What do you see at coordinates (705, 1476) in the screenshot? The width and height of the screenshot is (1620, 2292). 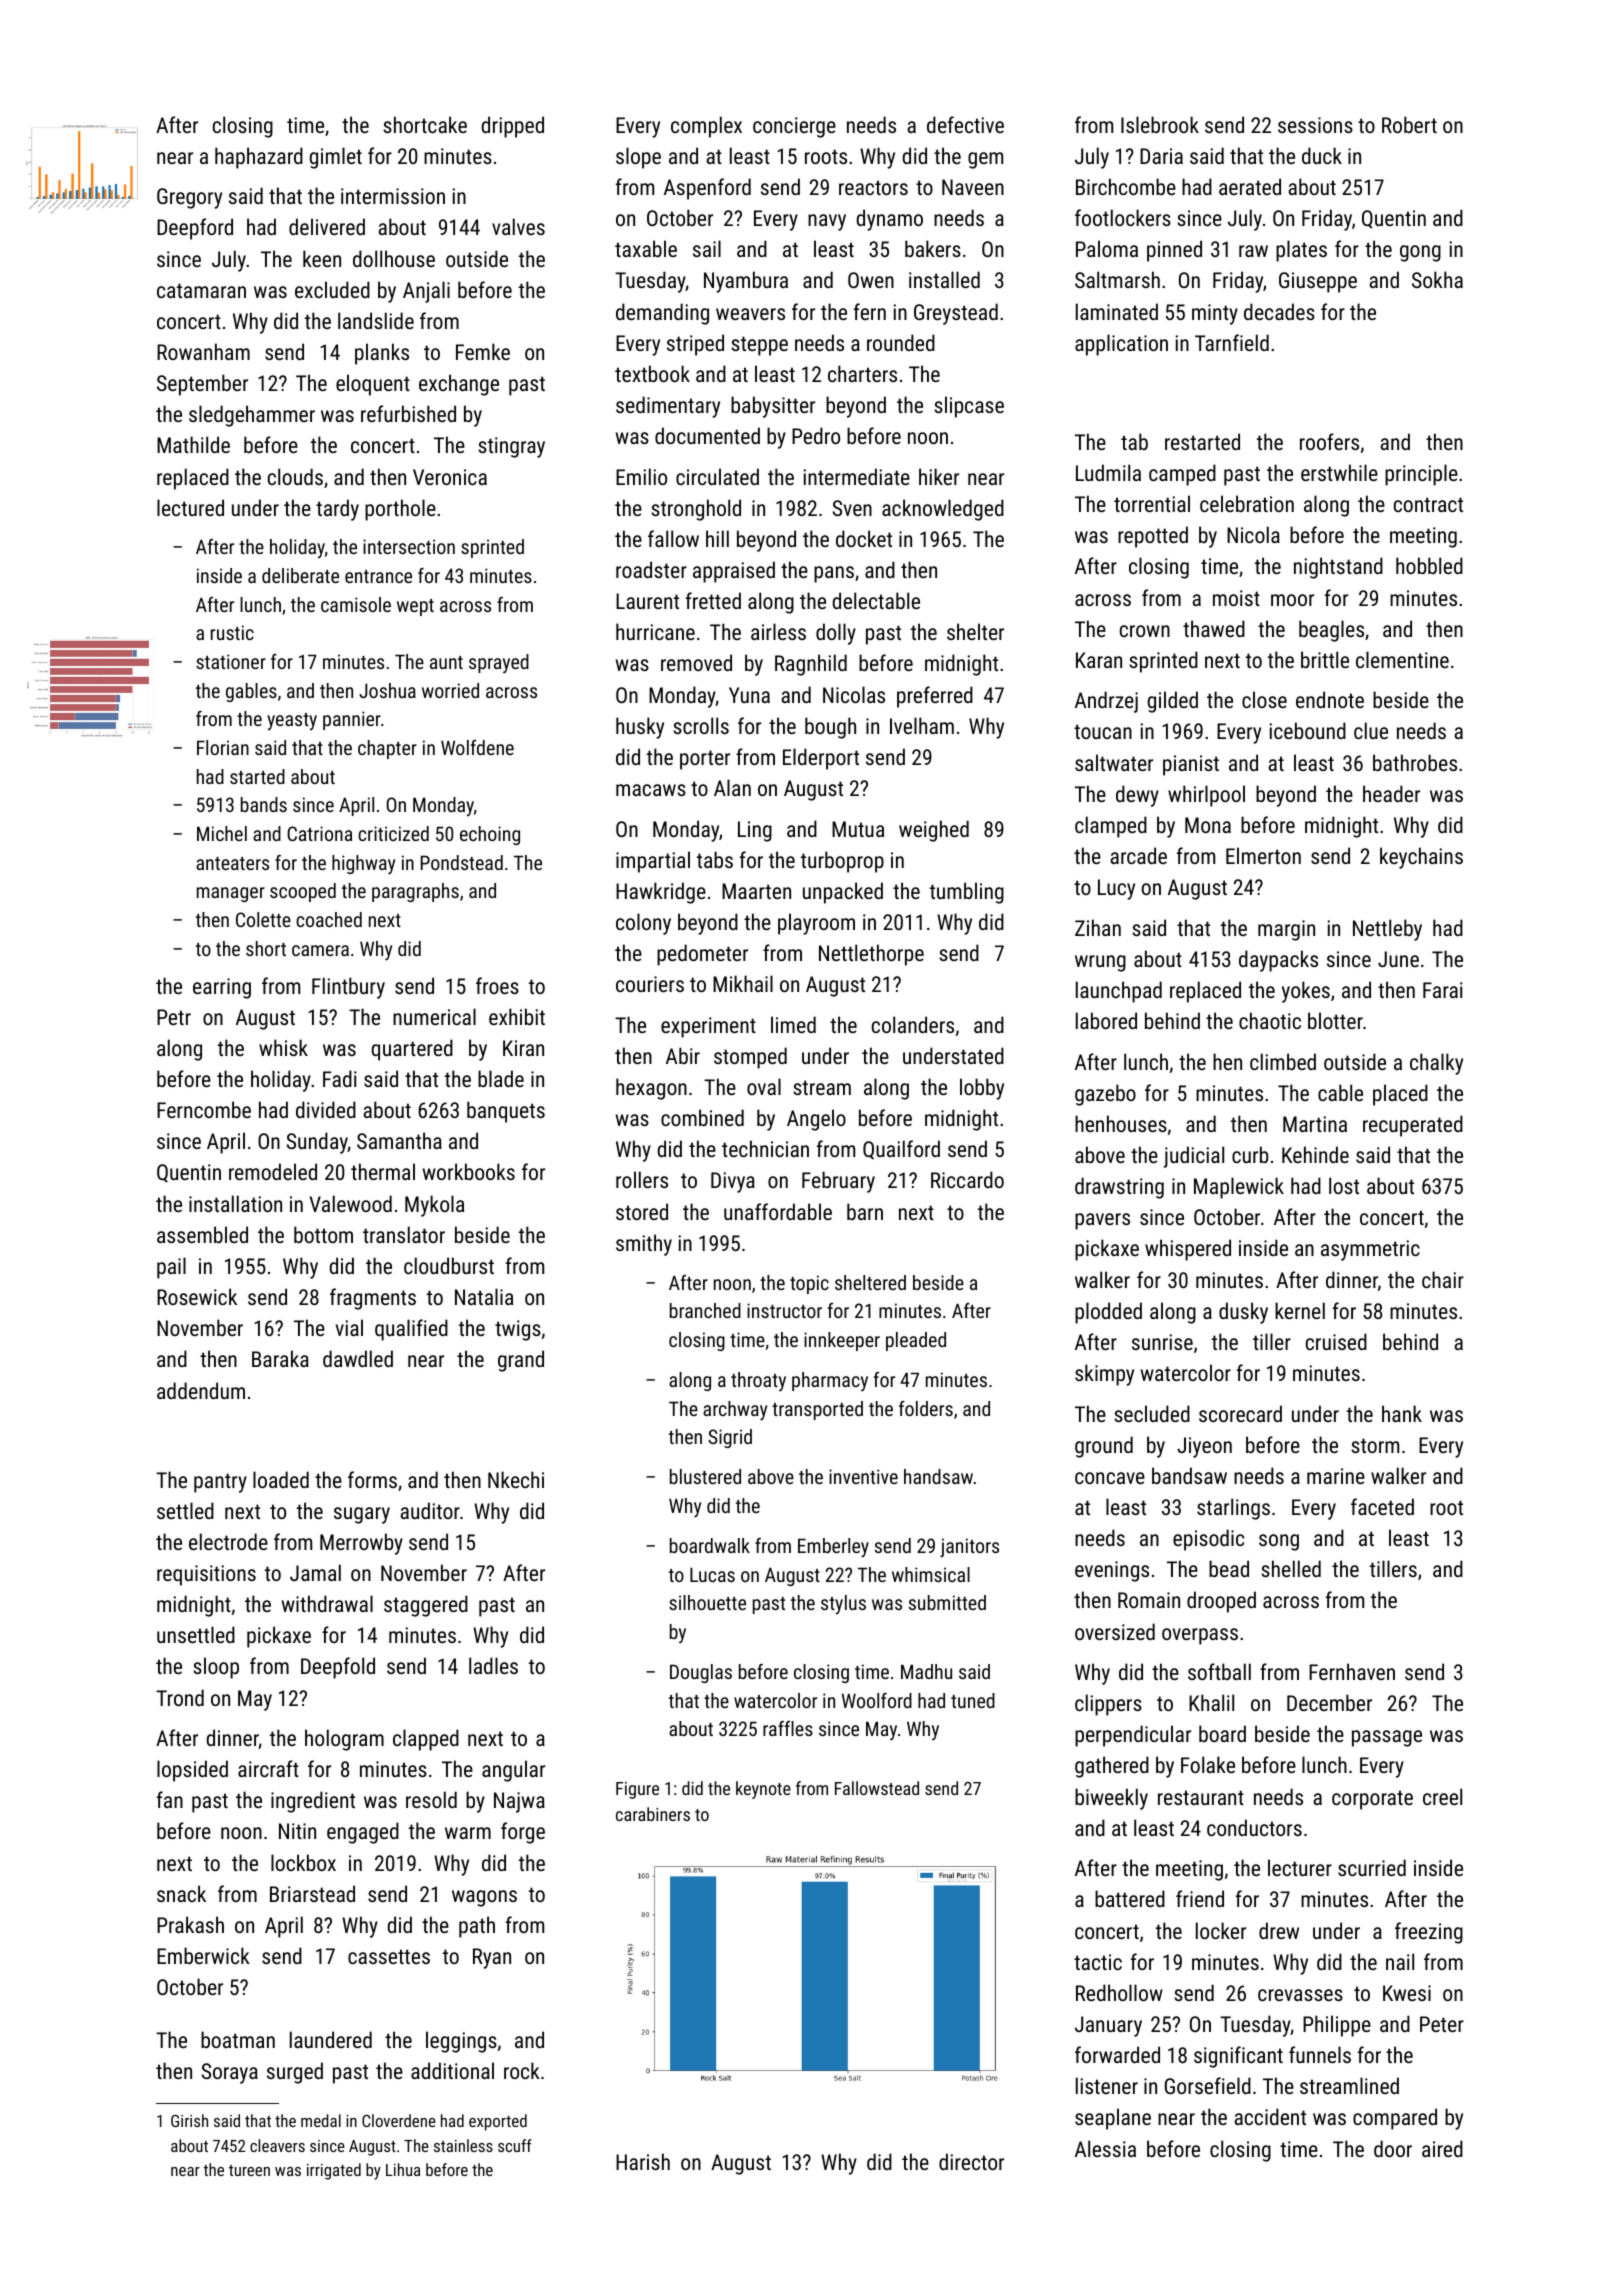 I see `blustered` at bounding box center [705, 1476].
